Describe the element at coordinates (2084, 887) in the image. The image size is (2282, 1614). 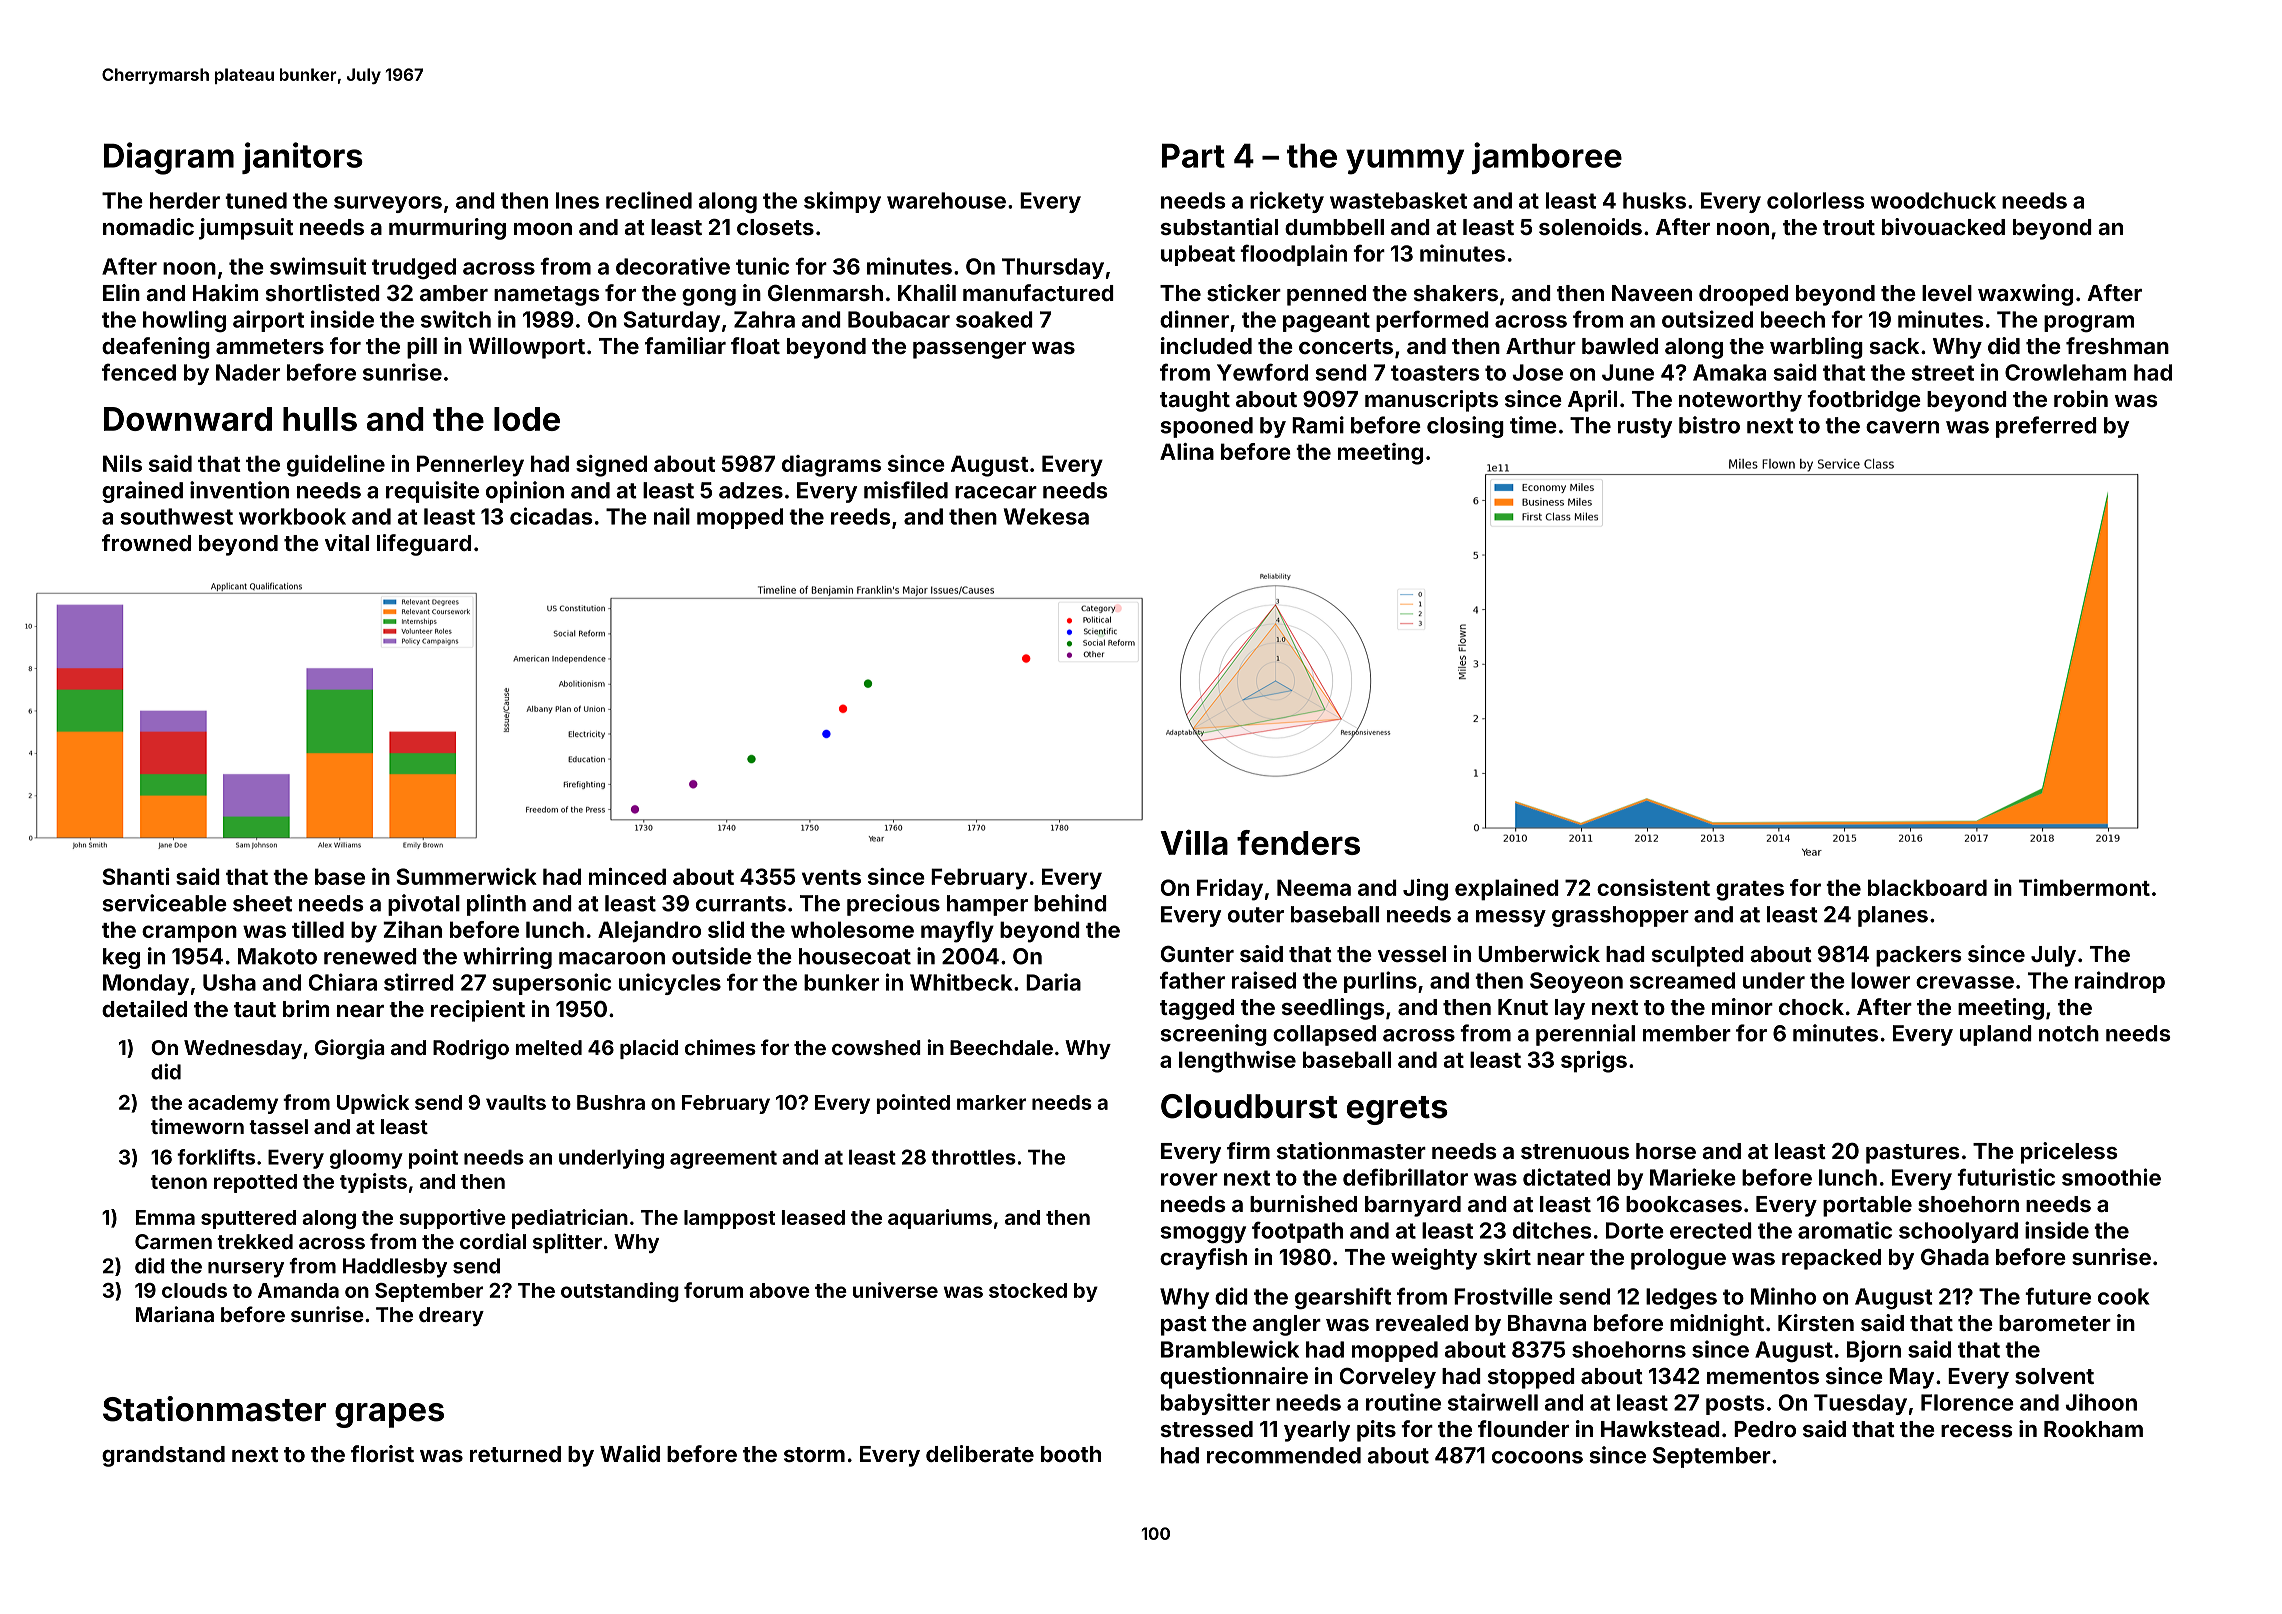
I see `Timbermont` at that location.
